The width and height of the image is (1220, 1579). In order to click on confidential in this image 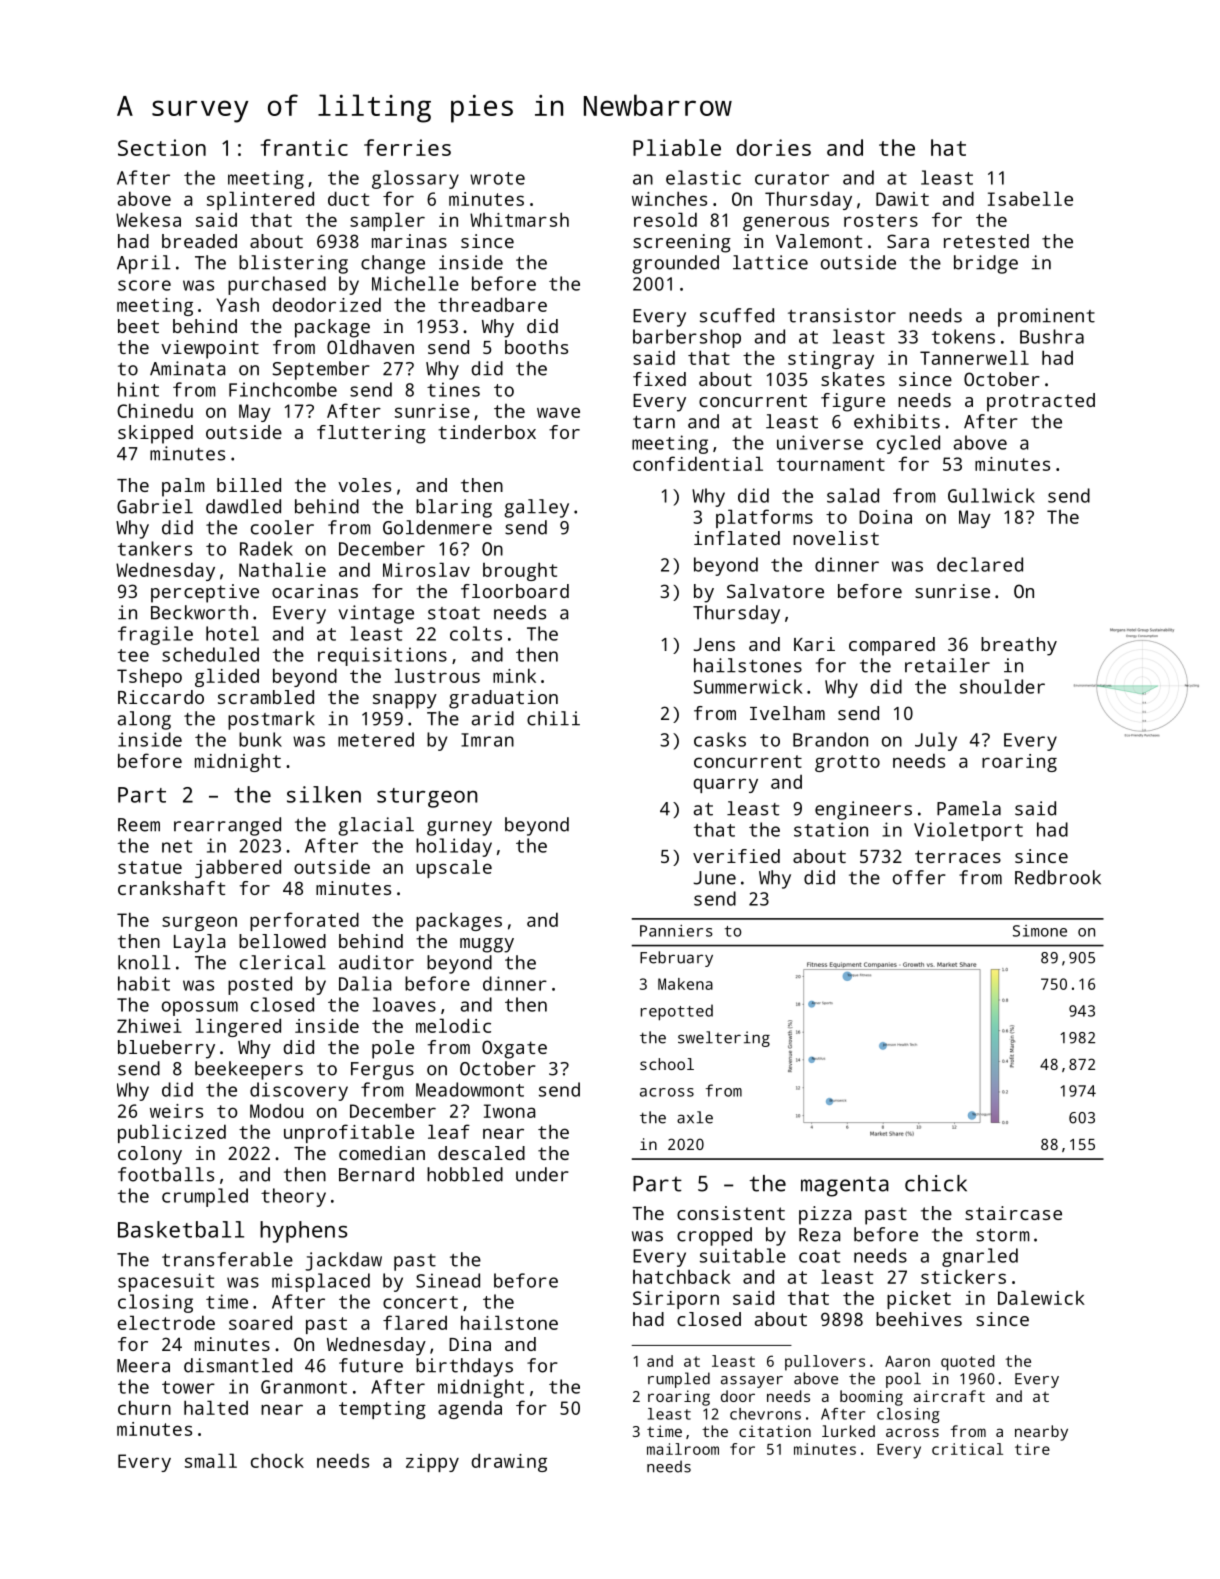, I will do `click(698, 463)`.
